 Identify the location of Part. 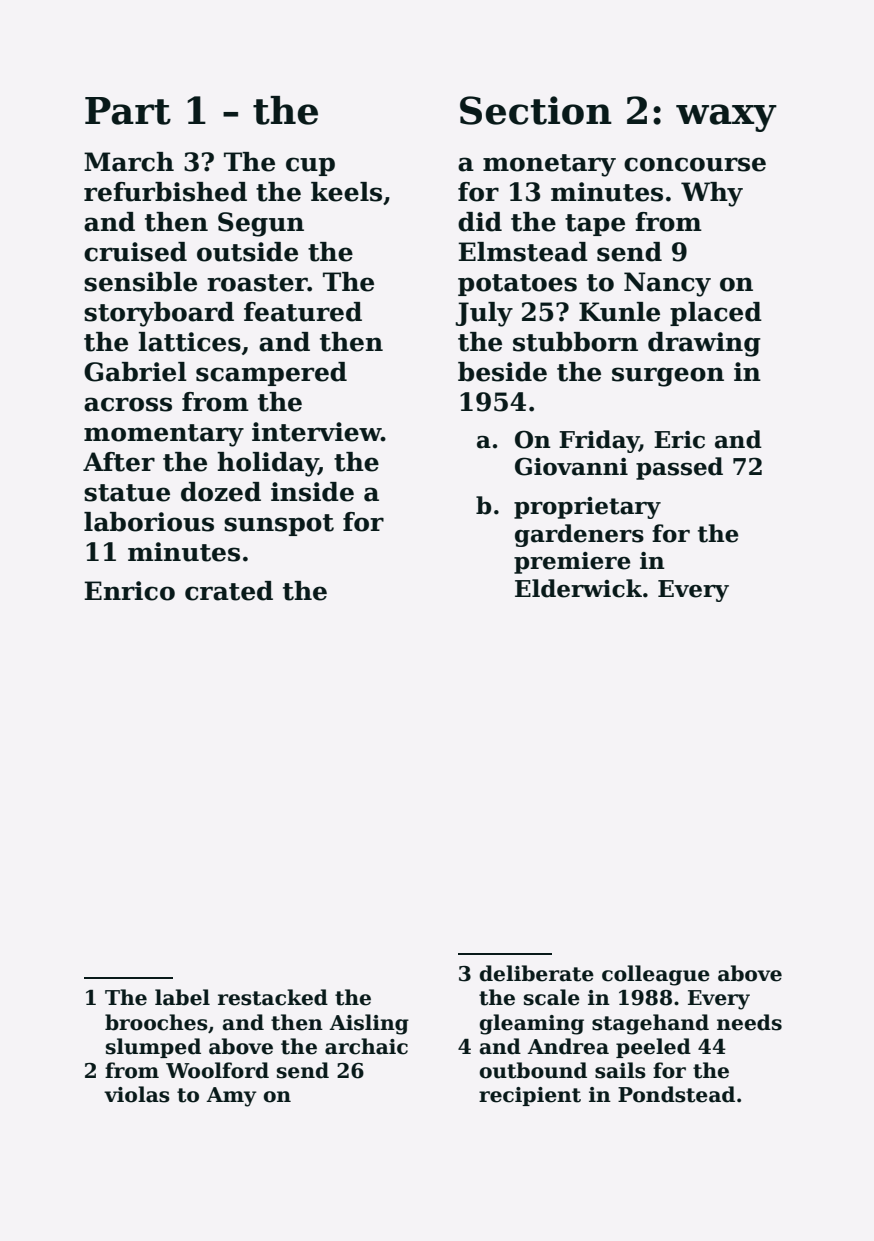
(128, 111).
